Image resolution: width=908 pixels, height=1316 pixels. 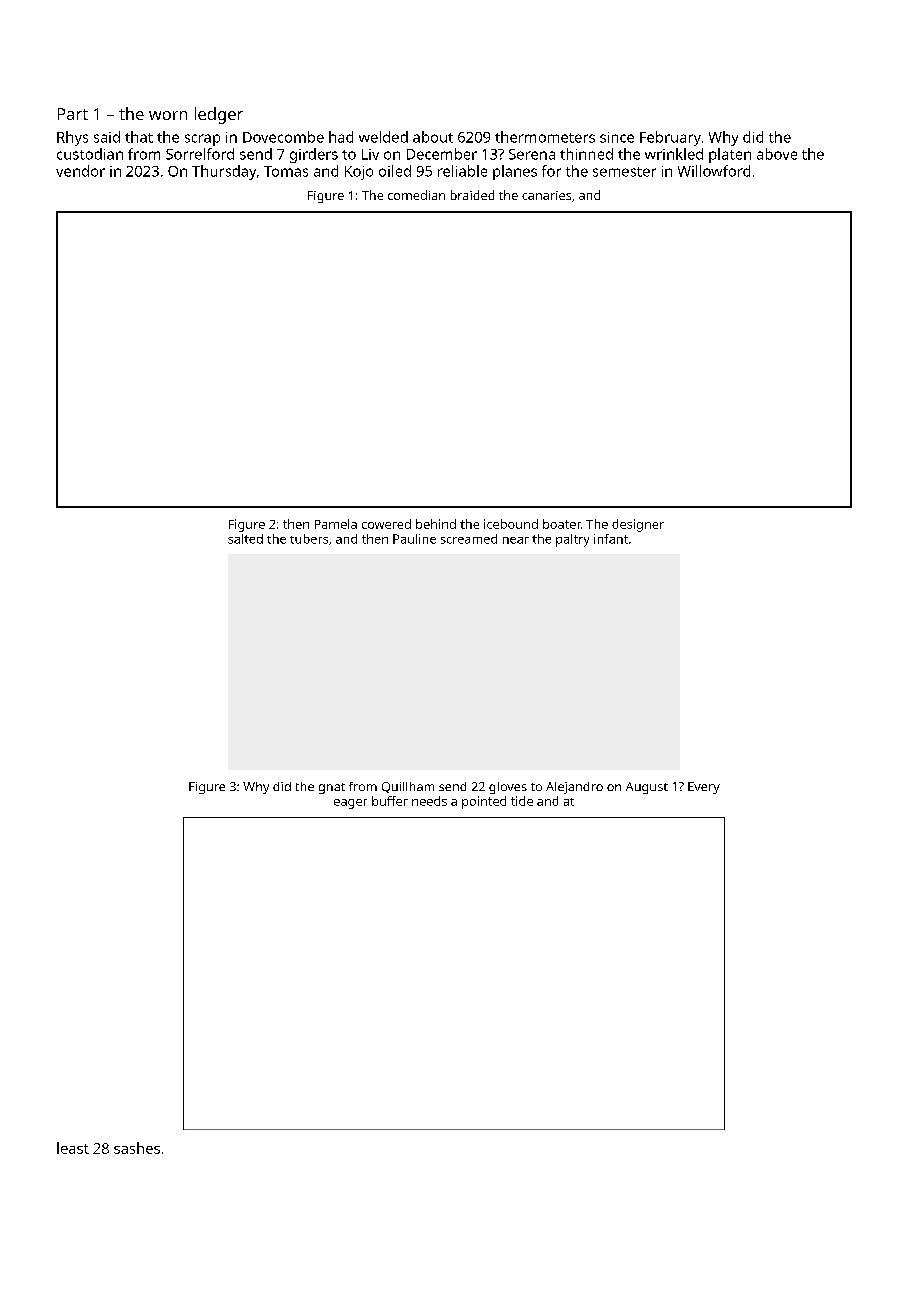 I want to click on icebound, so click(x=511, y=524).
